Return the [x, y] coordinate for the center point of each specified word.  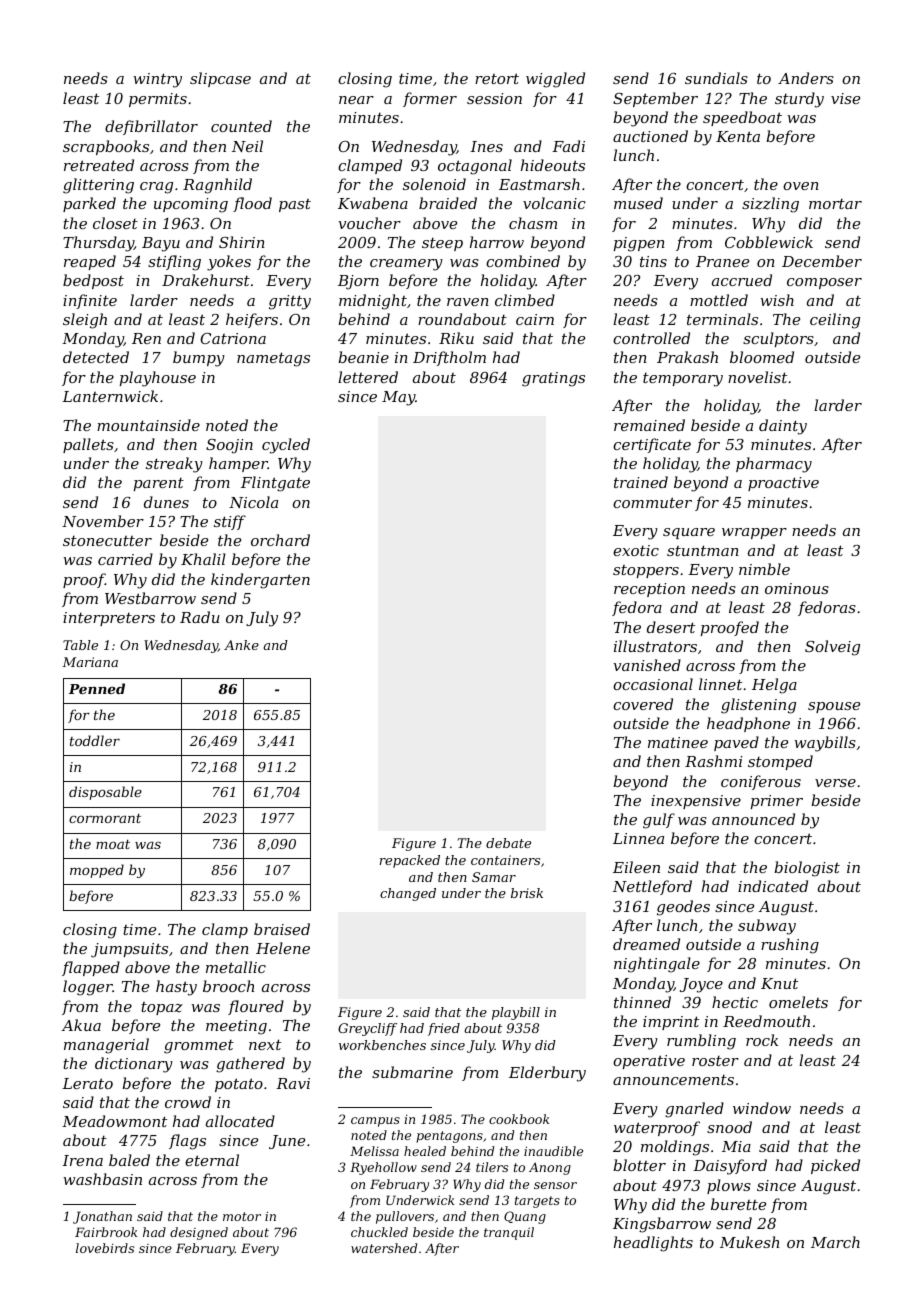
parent [159, 484]
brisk [527, 893]
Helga [774, 686]
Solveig [832, 648]
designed [199, 1233]
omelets [798, 1002]
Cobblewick [769, 242]
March [835, 1242]
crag [156, 188]
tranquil [509, 1233]
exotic [636, 550]
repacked [410, 861]
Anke [241, 645]
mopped [97, 871]
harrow [497, 242]
